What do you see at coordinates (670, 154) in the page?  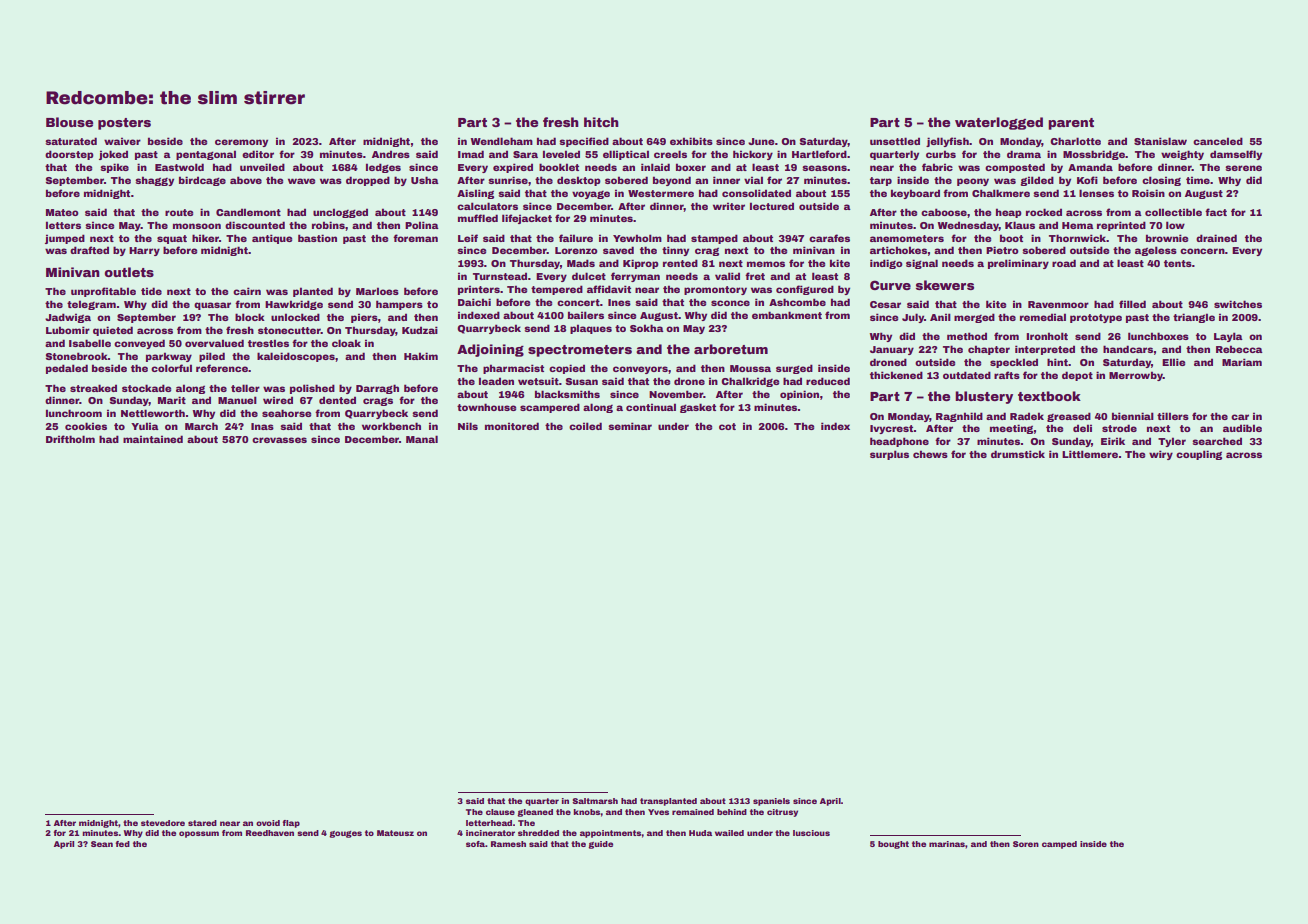 I see `creels` at bounding box center [670, 154].
